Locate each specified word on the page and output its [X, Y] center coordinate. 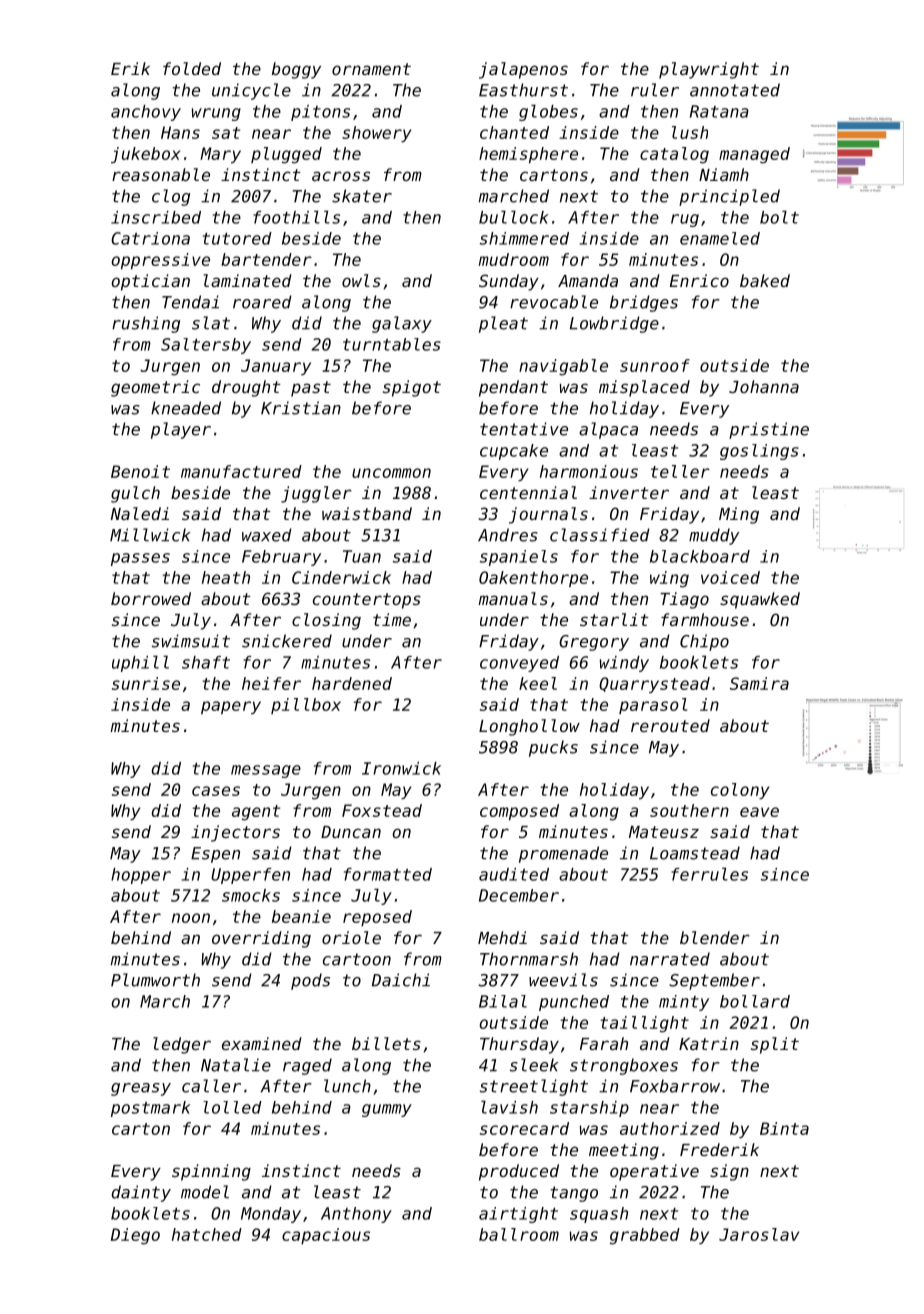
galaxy [402, 324]
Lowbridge [614, 324]
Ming [739, 515]
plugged [286, 155]
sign [729, 1172]
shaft [206, 662]
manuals [513, 598]
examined [262, 1043]
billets [386, 1043]
